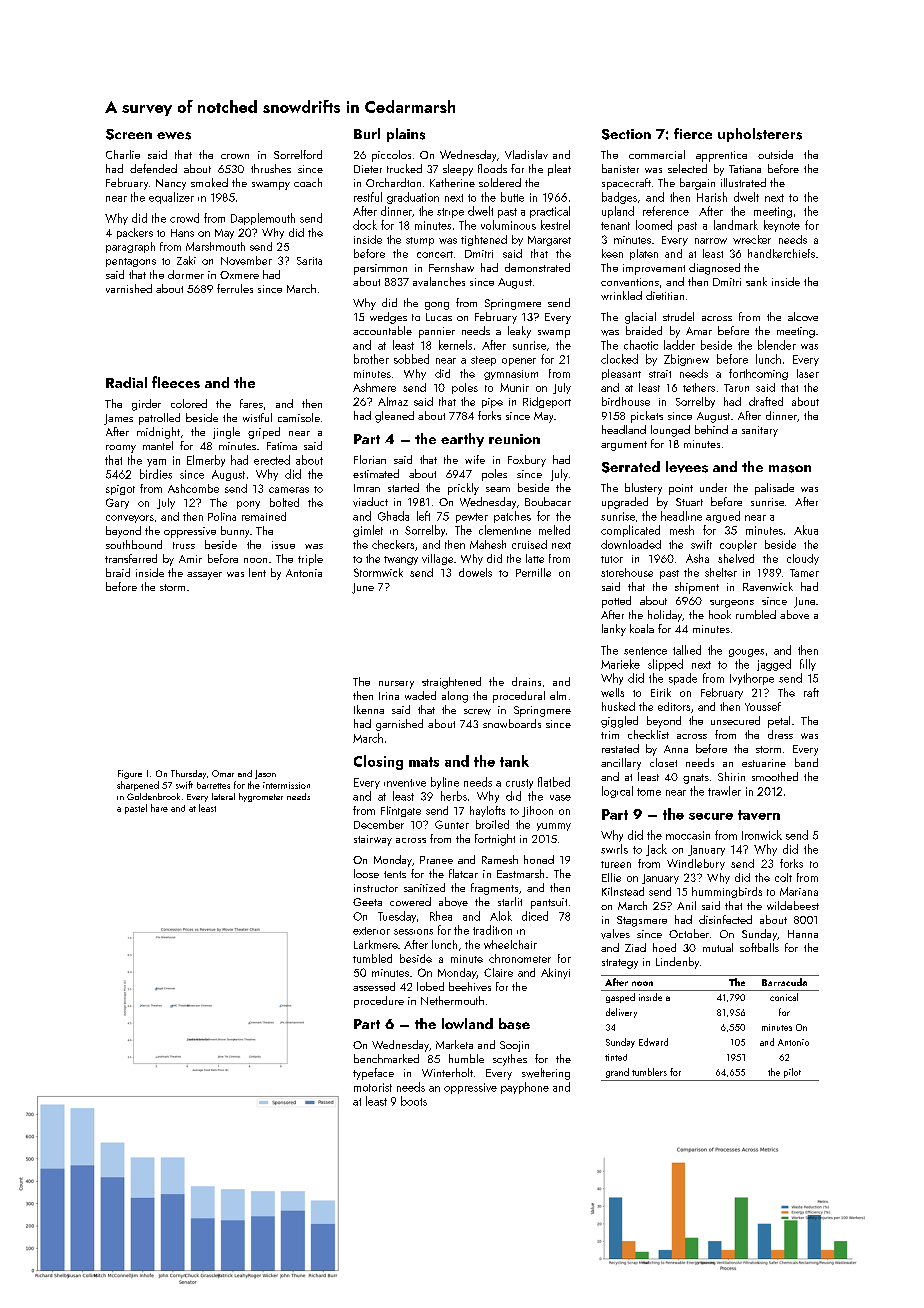  What do you see at coordinates (153, 168) in the page?
I see `defended` at bounding box center [153, 168].
